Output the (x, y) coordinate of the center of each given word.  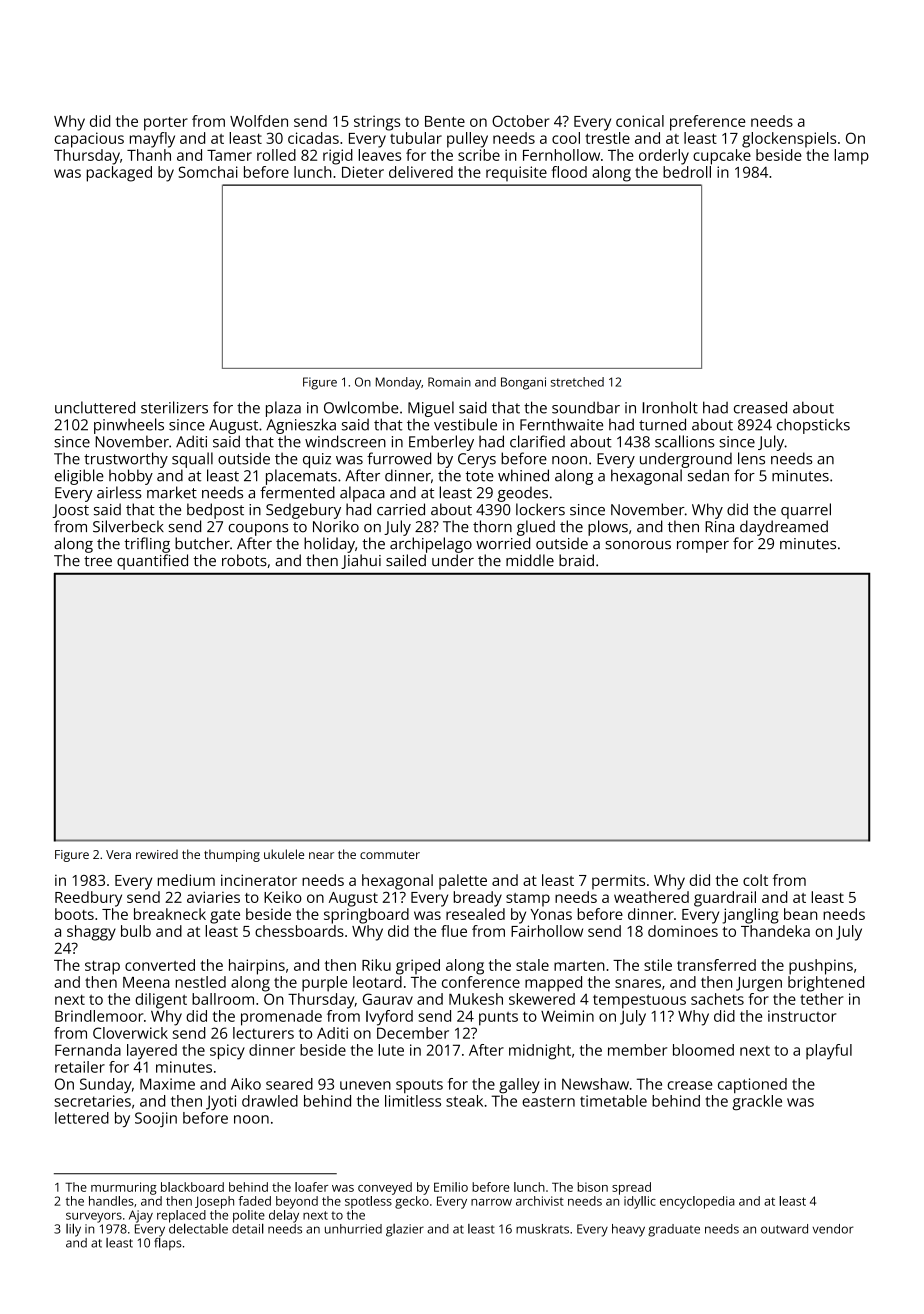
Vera (118, 854)
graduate (674, 1230)
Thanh (149, 155)
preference (707, 123)
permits (618, 882)
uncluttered (95, 407)
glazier (405, 1230)
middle (530, 560)
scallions (684, 441)
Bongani (523, 383)
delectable (198, 1228)
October (520, 121)
